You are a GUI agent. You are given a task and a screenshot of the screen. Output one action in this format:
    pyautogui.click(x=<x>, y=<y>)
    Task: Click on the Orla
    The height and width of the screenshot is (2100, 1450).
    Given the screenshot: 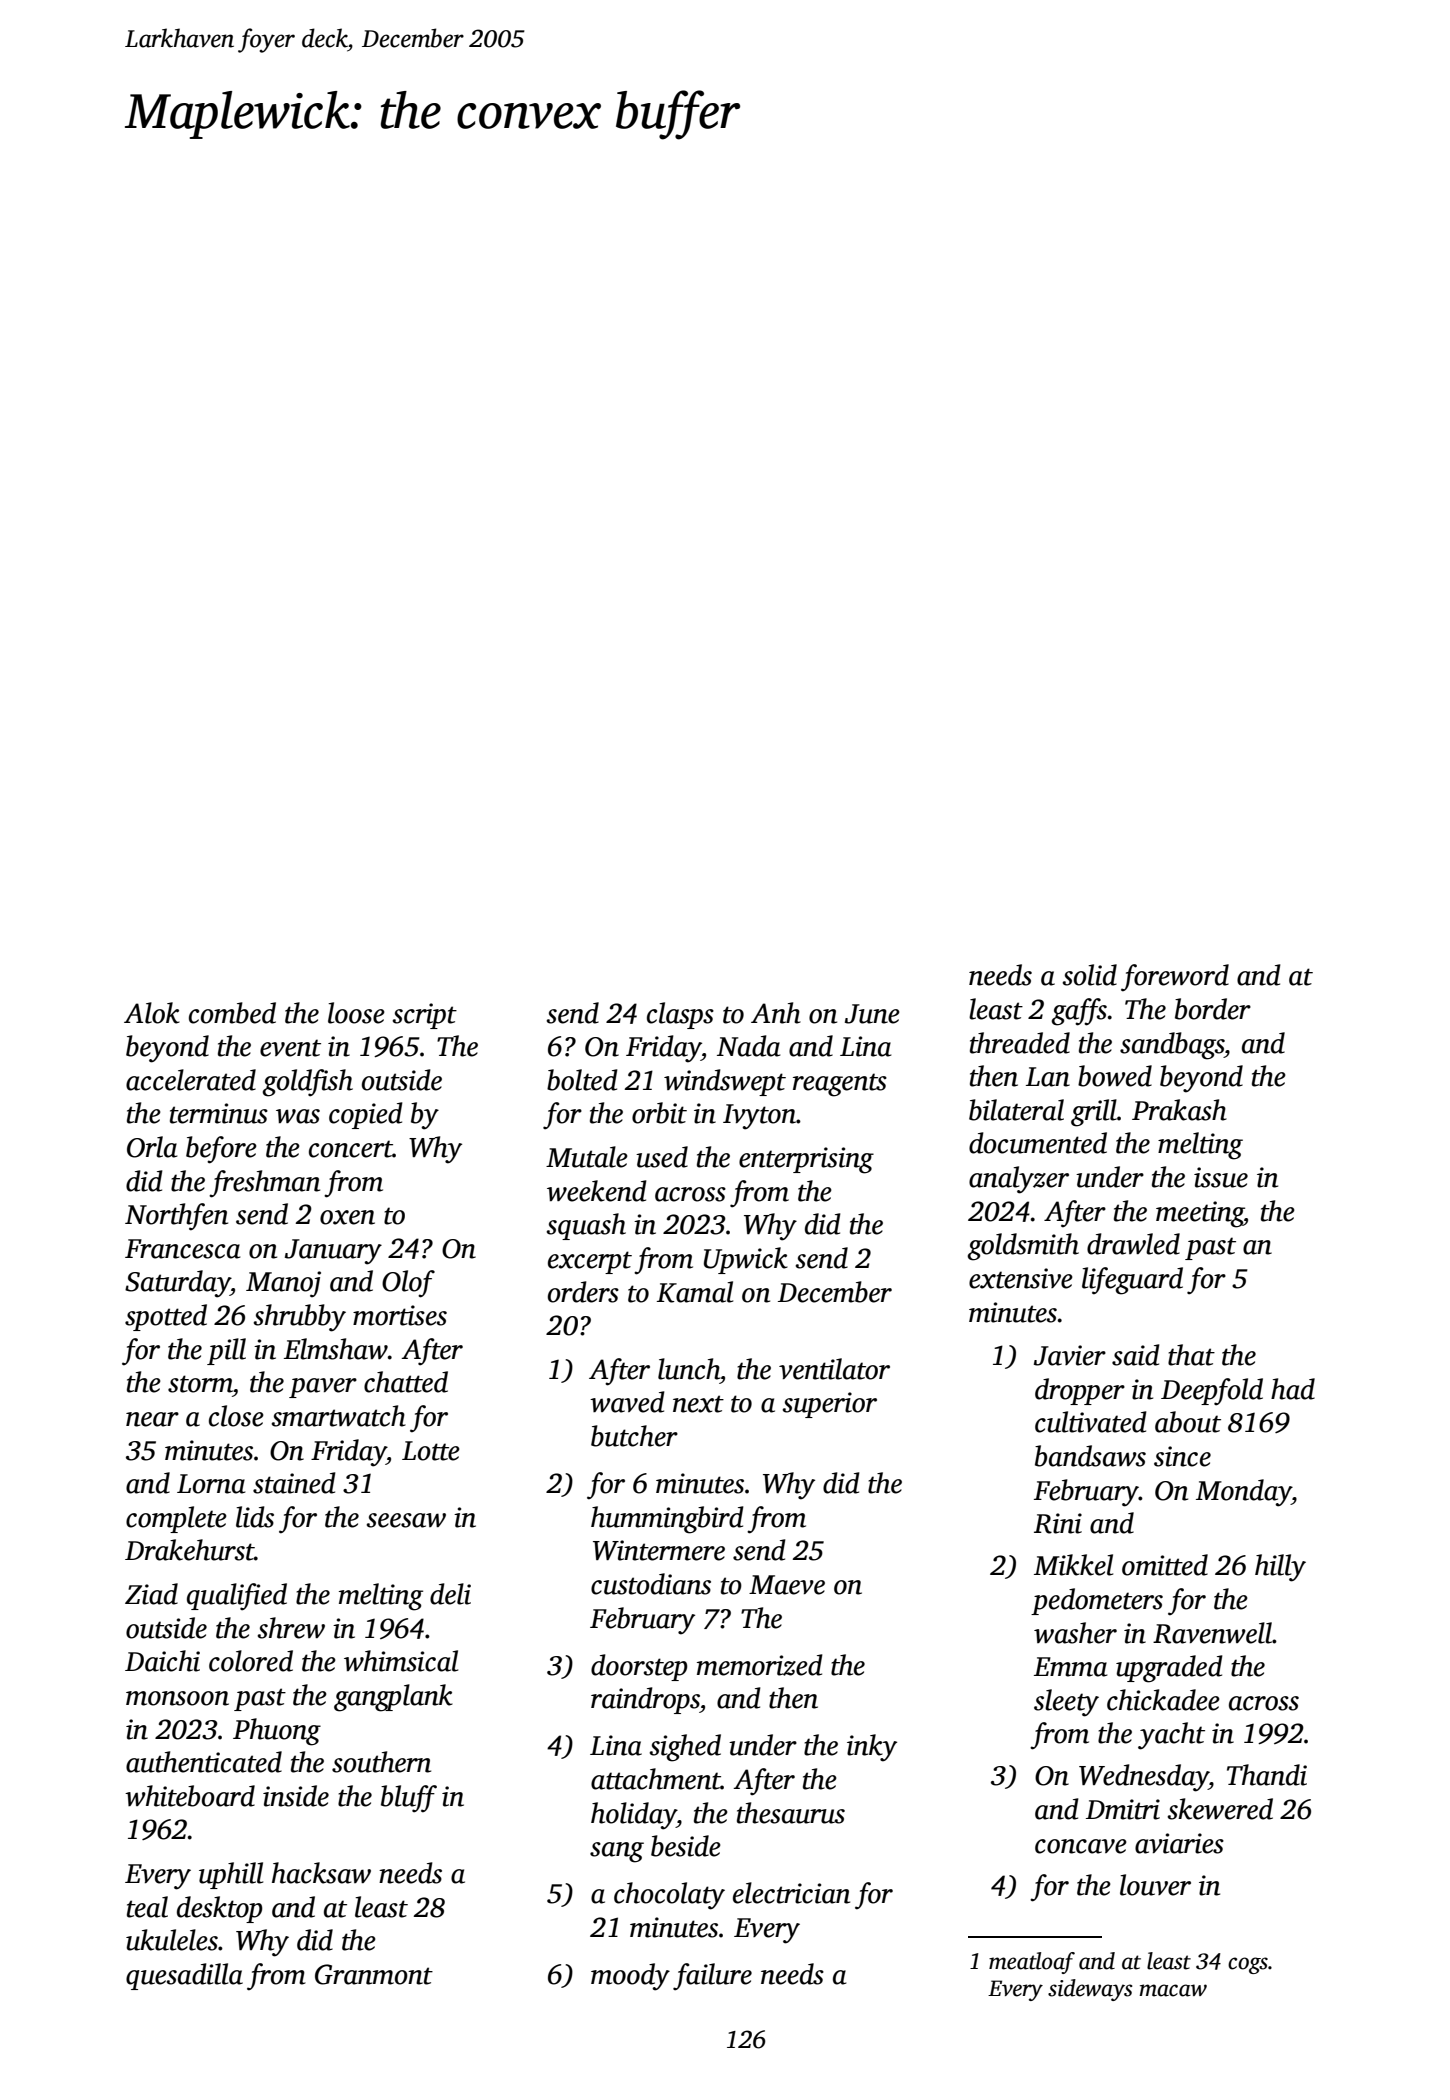 What is the action you would take?
    pyautogui.click(x=152, y=1147)
